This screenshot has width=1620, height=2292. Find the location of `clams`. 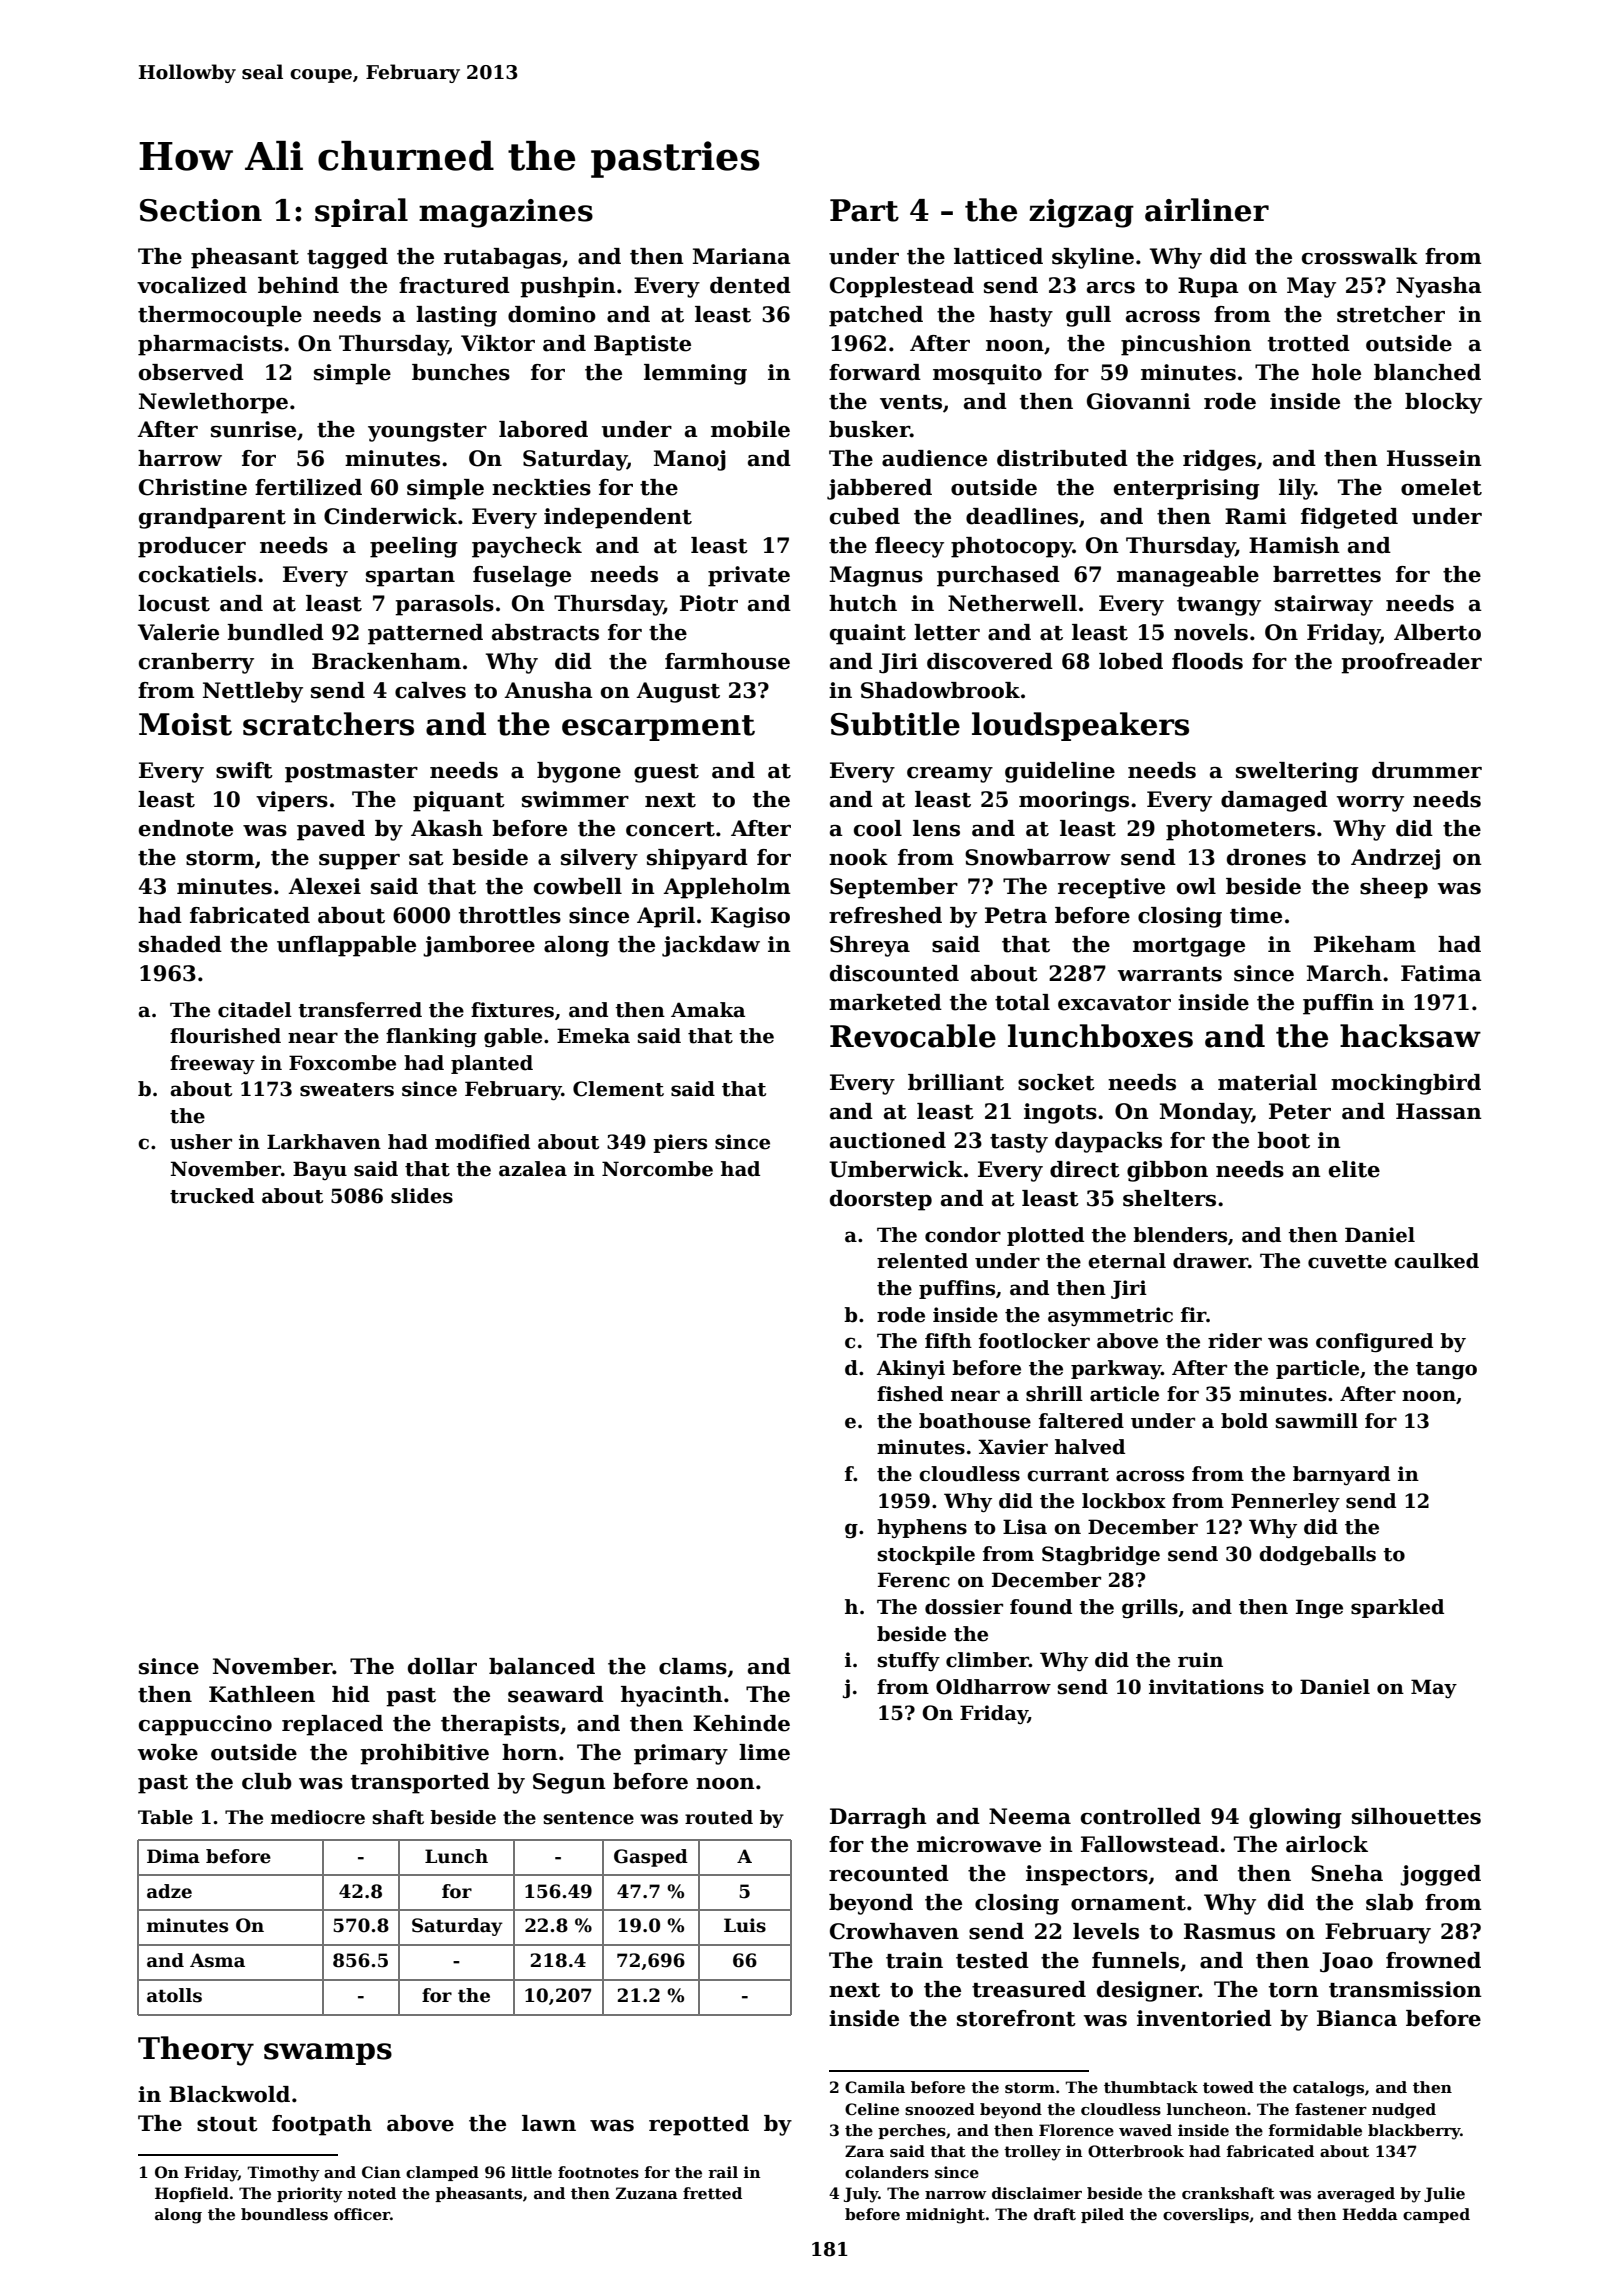

clams is located at coordinates (693, 1666).
